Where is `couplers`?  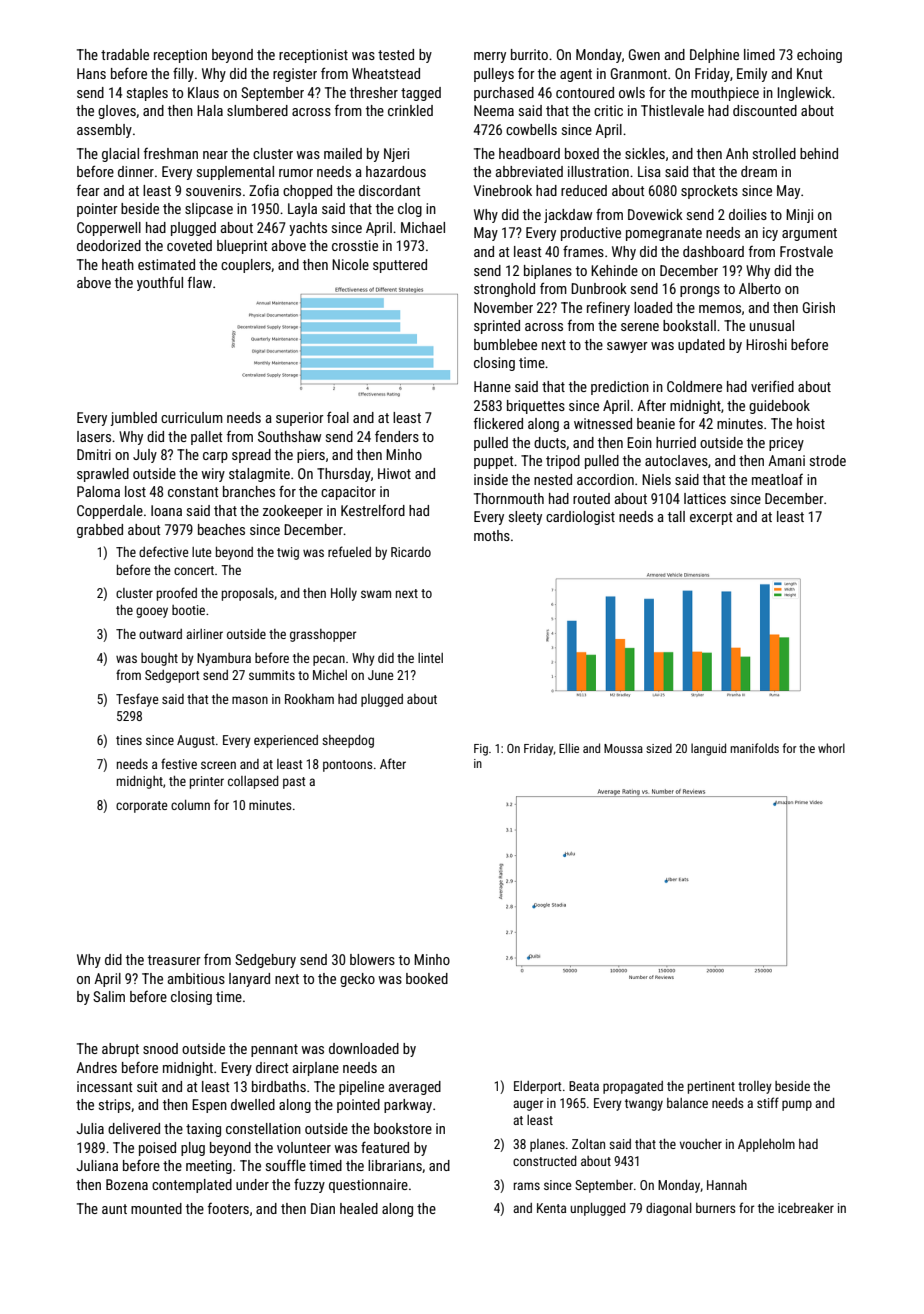 couplers is located at coordinates (246, 266).
